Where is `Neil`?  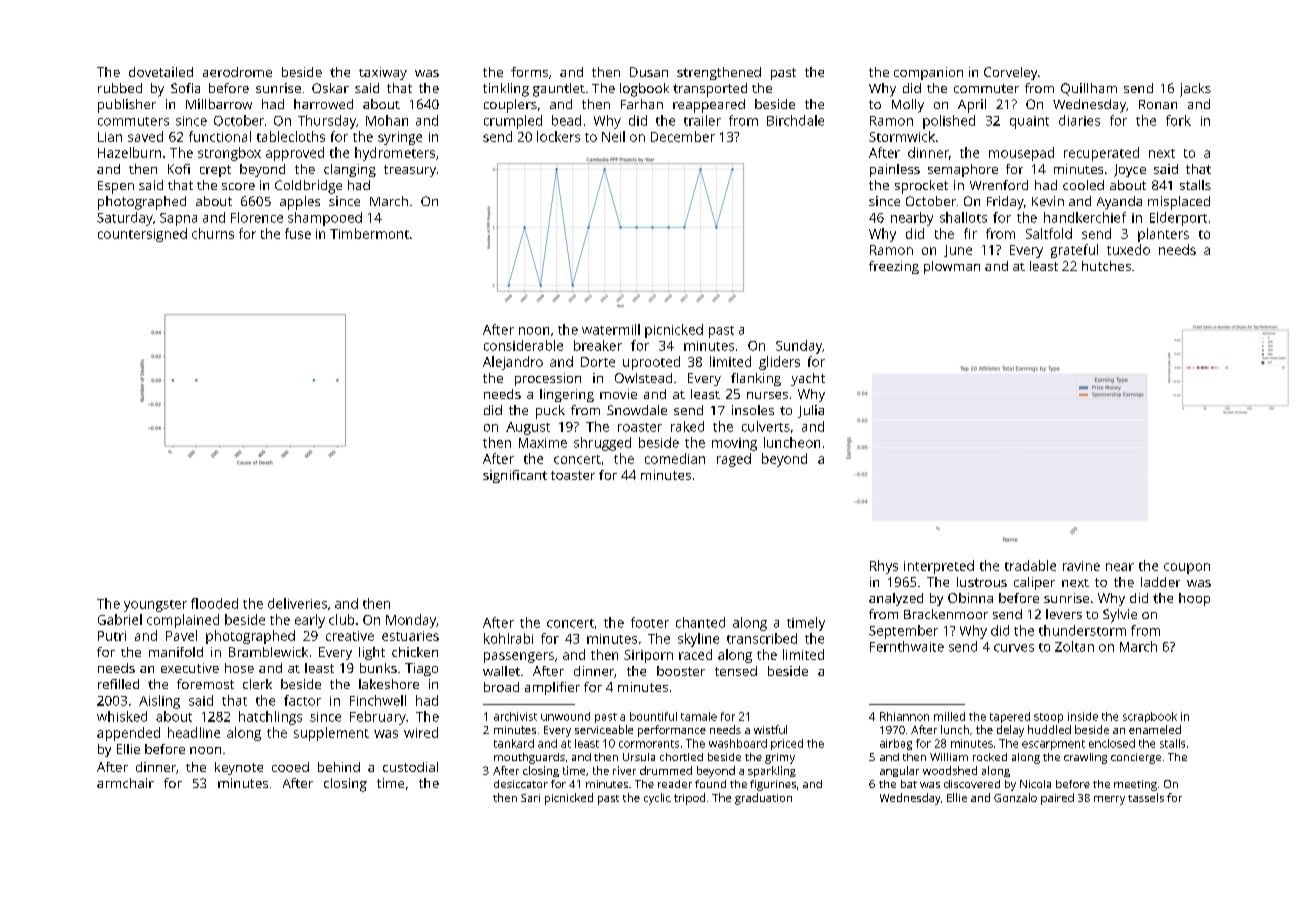 Neil is located at coordinates (613, 136).
